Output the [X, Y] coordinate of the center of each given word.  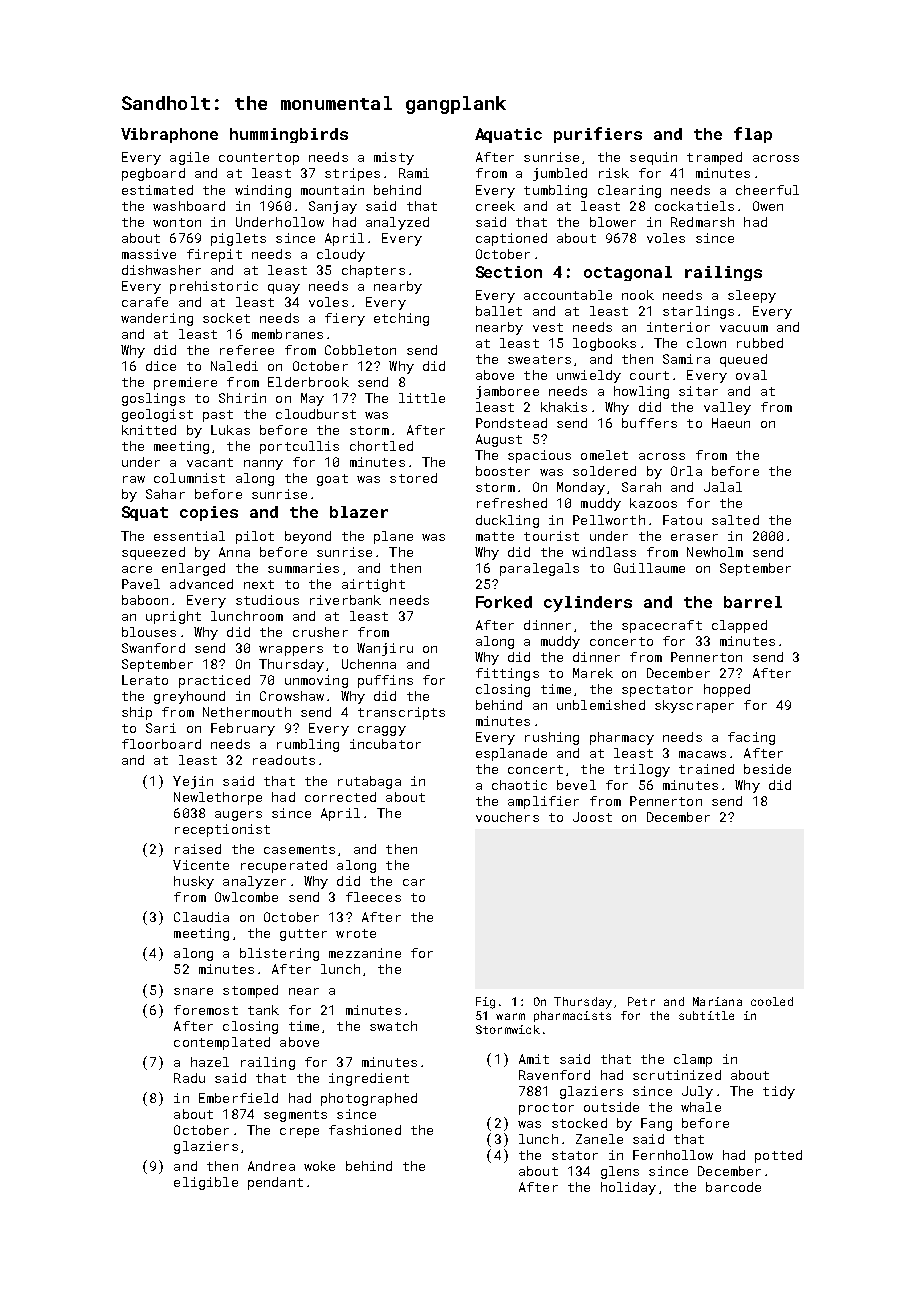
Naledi [234, 366]
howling [641, 392]
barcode [733, 1187]
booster [503, 471]
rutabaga [369, 782]
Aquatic [508, 135]
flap [753, 135]
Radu [189, 1078]
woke [319, 1166]
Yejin [193, 782]
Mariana [717, 1001]
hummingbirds [289, 135]
